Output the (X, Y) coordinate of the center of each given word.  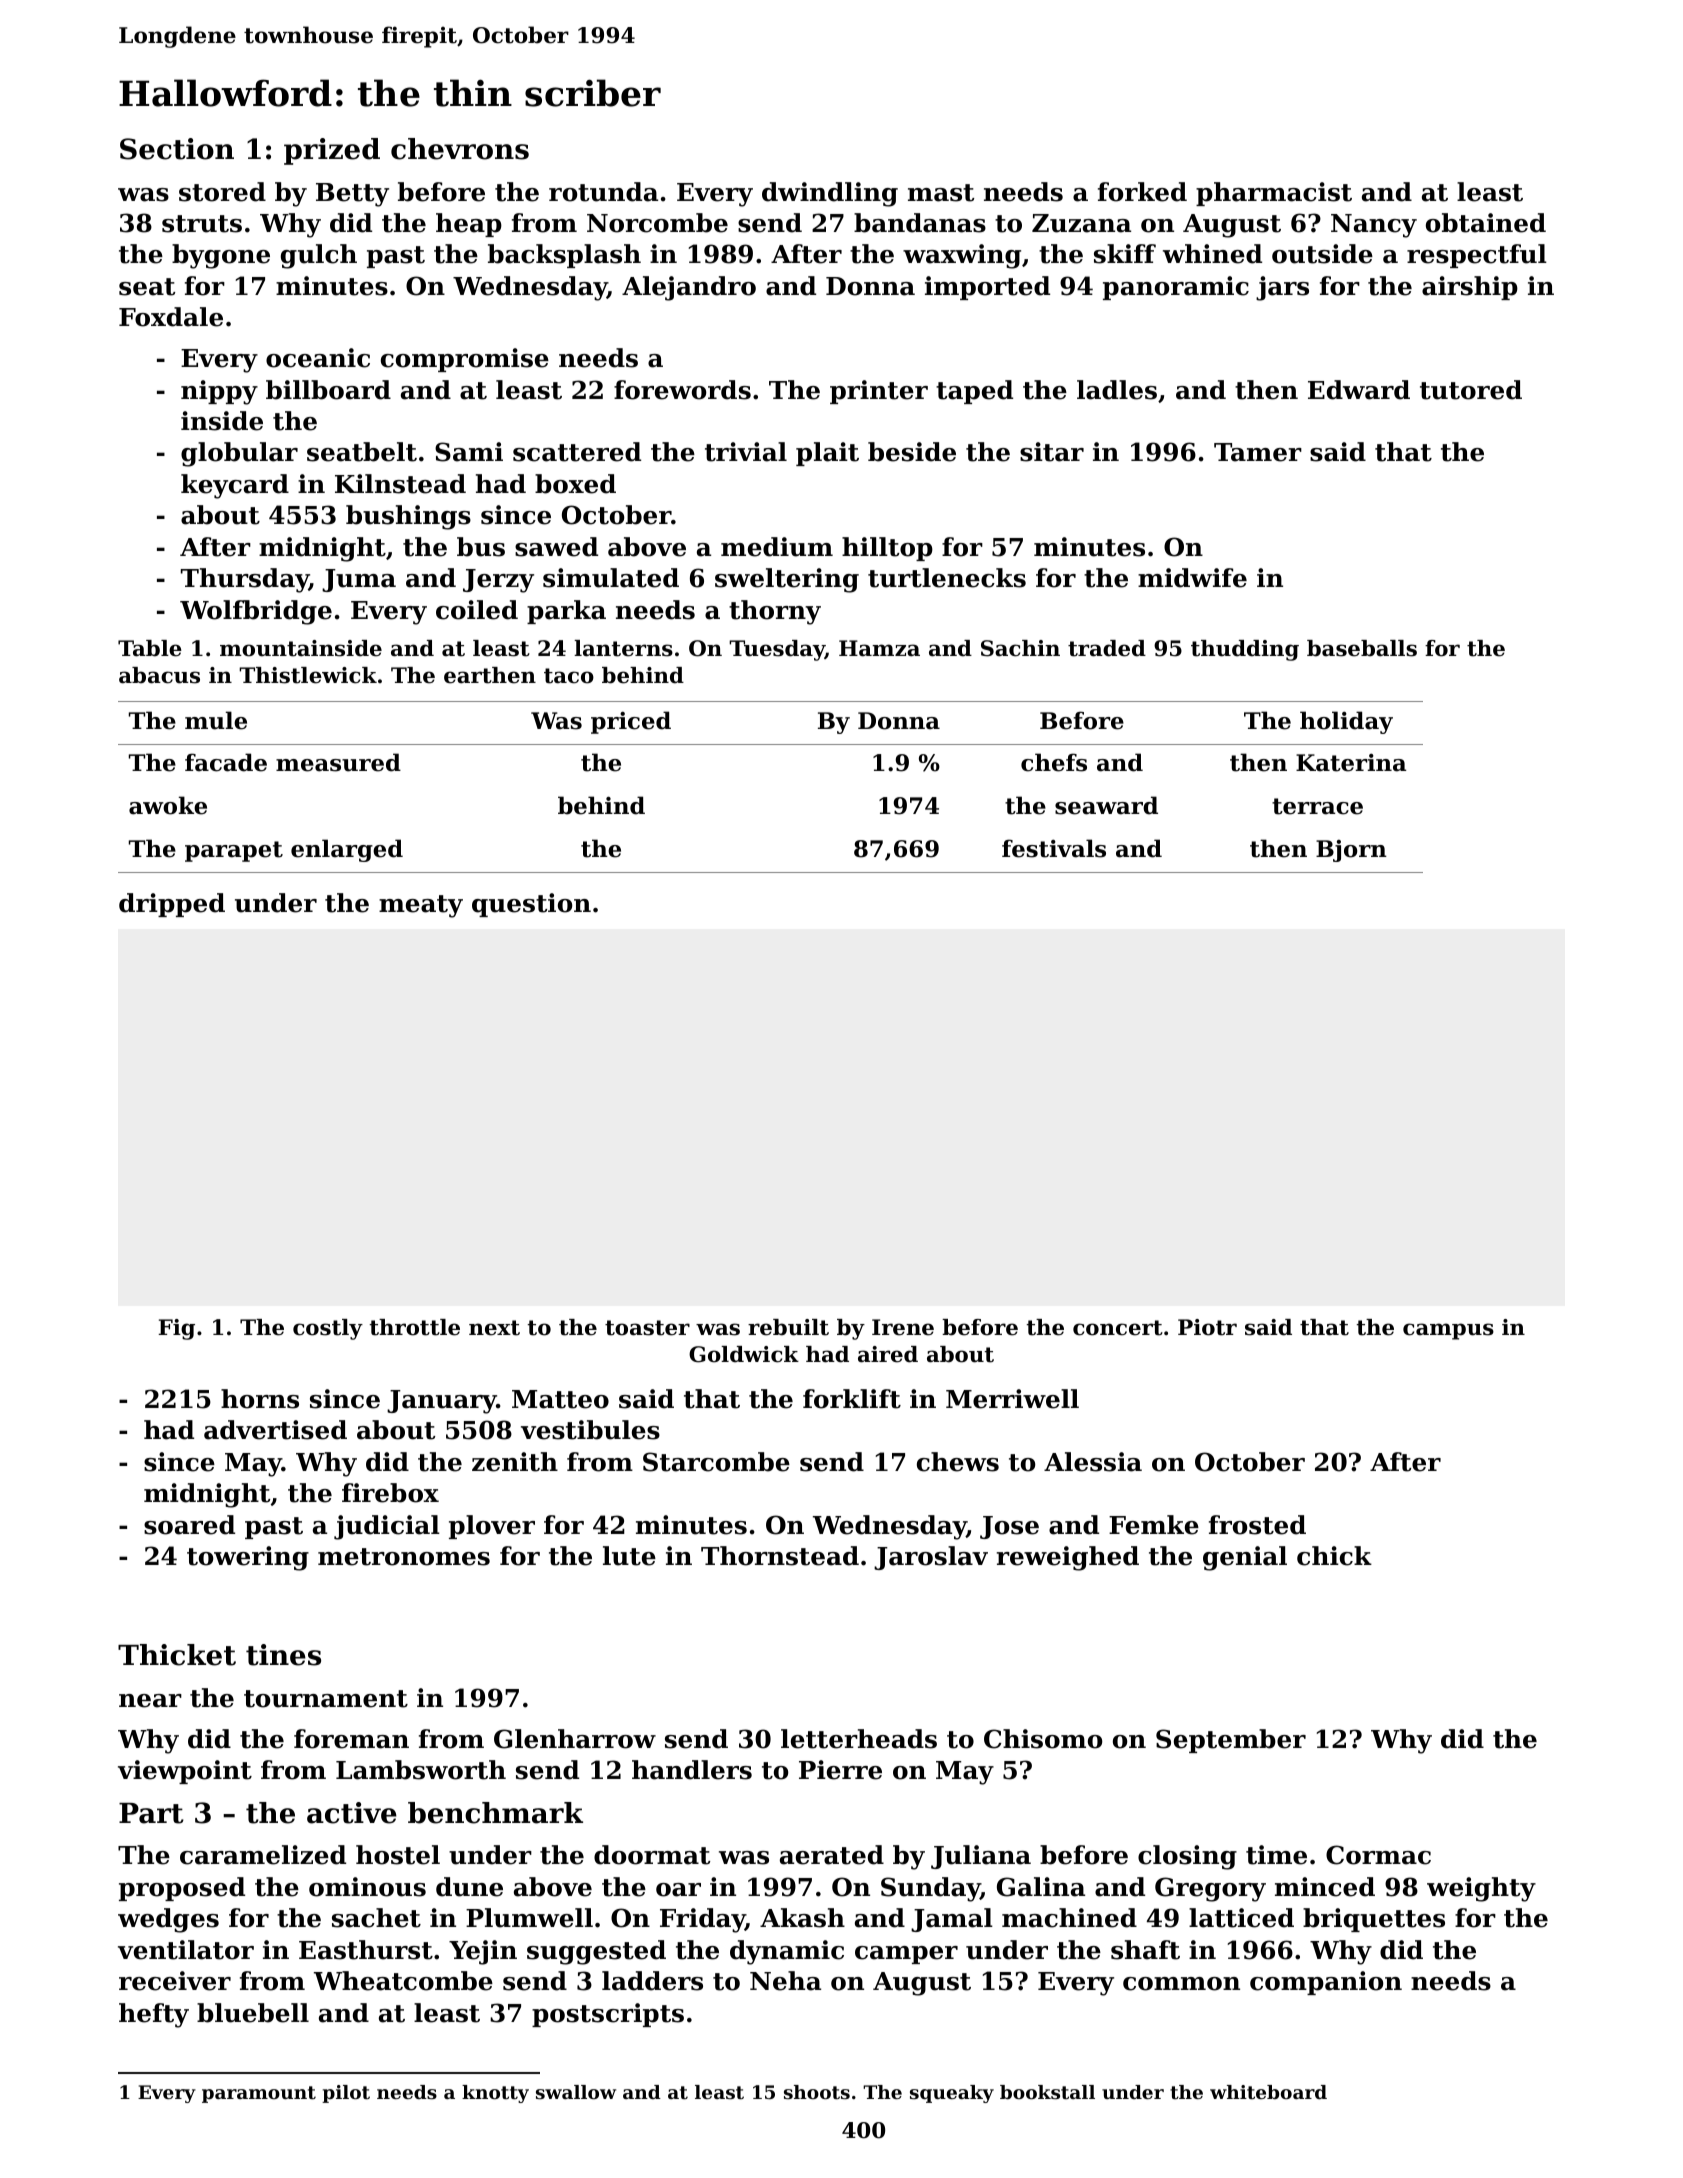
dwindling (830, 194)
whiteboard (1268, 2092)
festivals (1054, 848)
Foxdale (171, 317)
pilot (346, 2094)
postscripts (608, 2015)
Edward (1359, 390)
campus (1448, 1331)
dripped (172, 905)
